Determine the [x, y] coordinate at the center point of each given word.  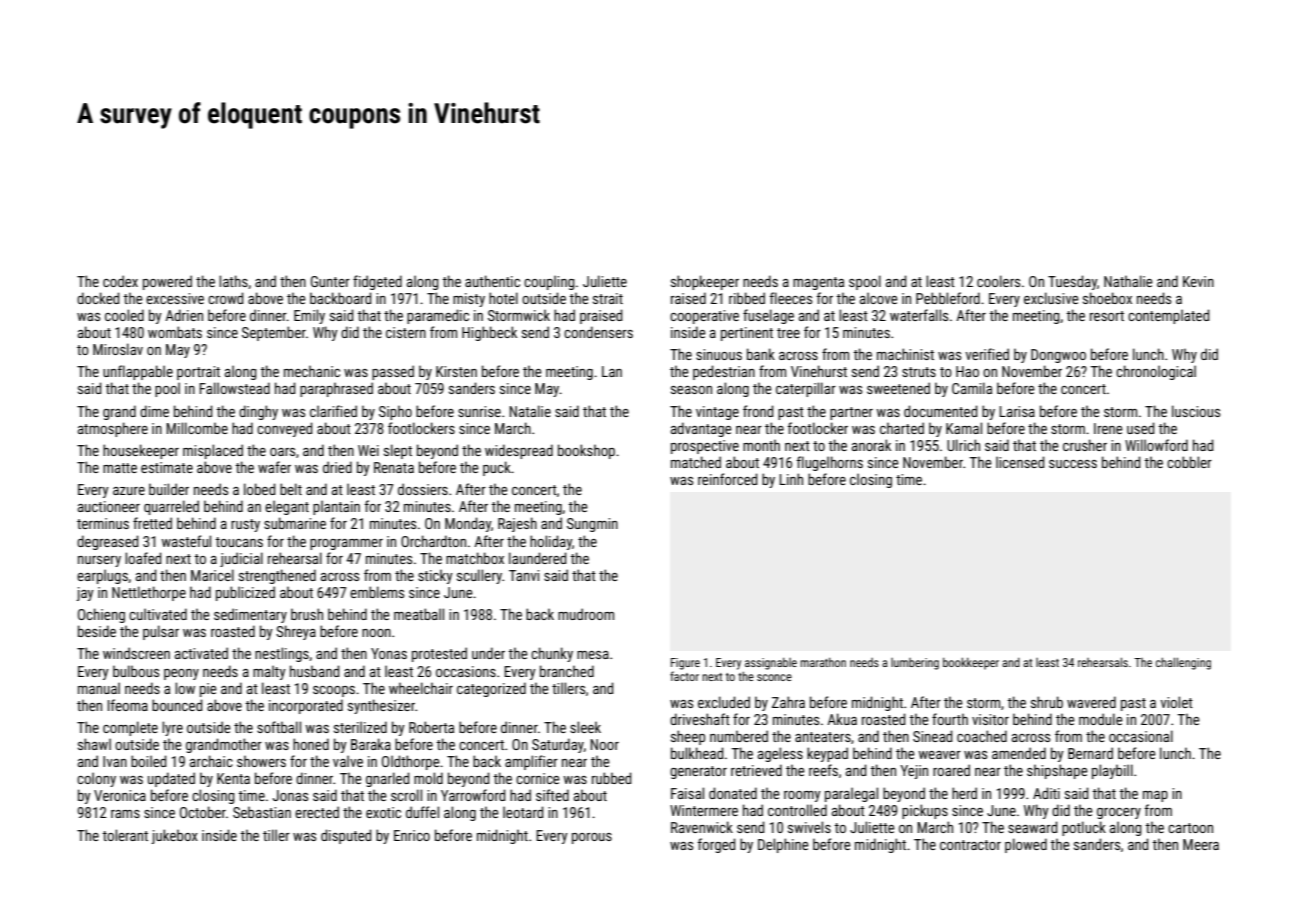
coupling [549, 282]
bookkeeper [971, 663]
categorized [491, 689]
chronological [1156, 372]
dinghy [258, 412]
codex [120, 281]
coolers [998, 281]
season [691, 390]
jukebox [174, 836]
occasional [1141, 736]
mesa [593, 655]
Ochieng [101, 615]
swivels [809, 827]
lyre [172, 728]
